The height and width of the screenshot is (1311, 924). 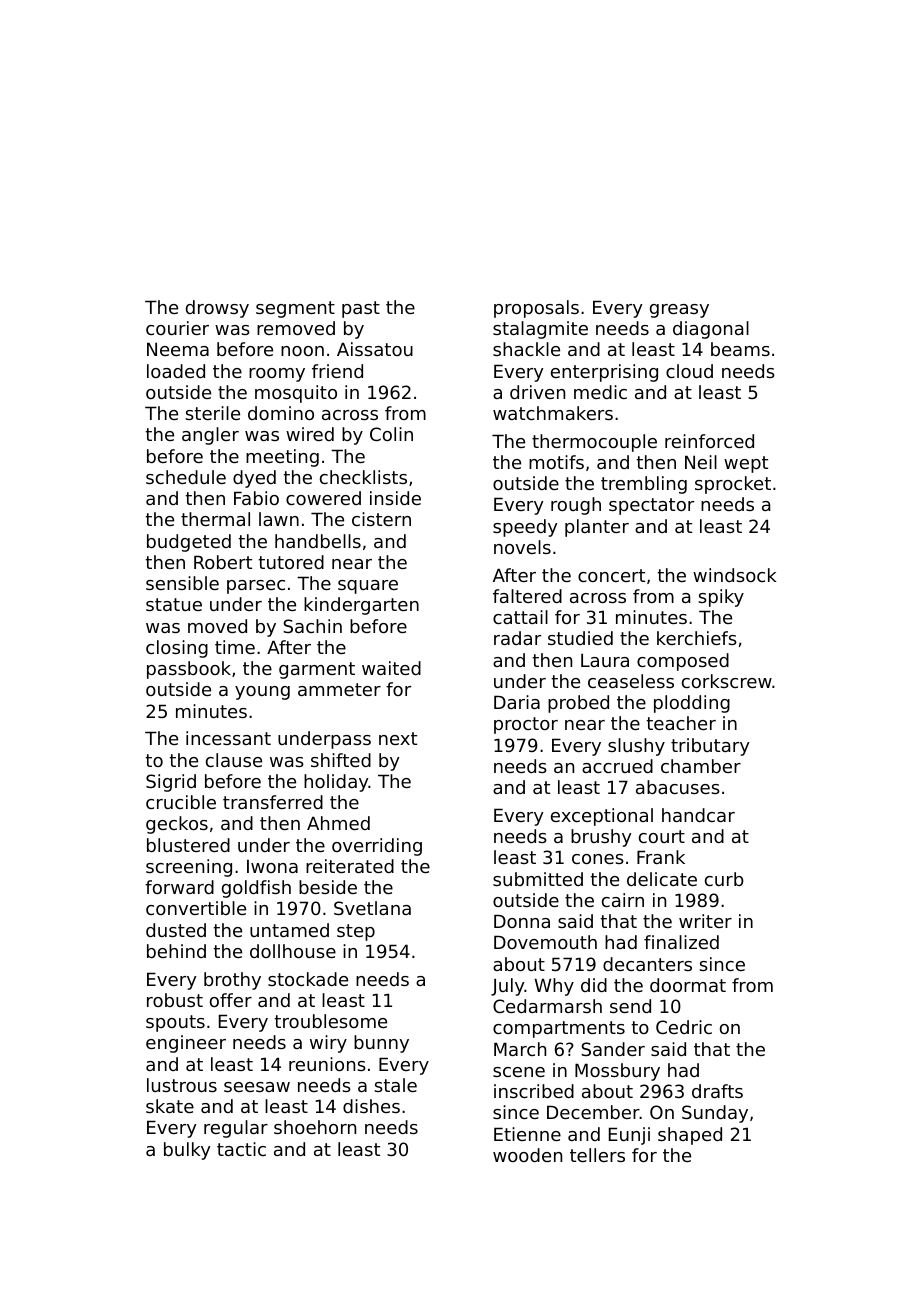 I want to click on drowsy, so click(x=217, y=309).
